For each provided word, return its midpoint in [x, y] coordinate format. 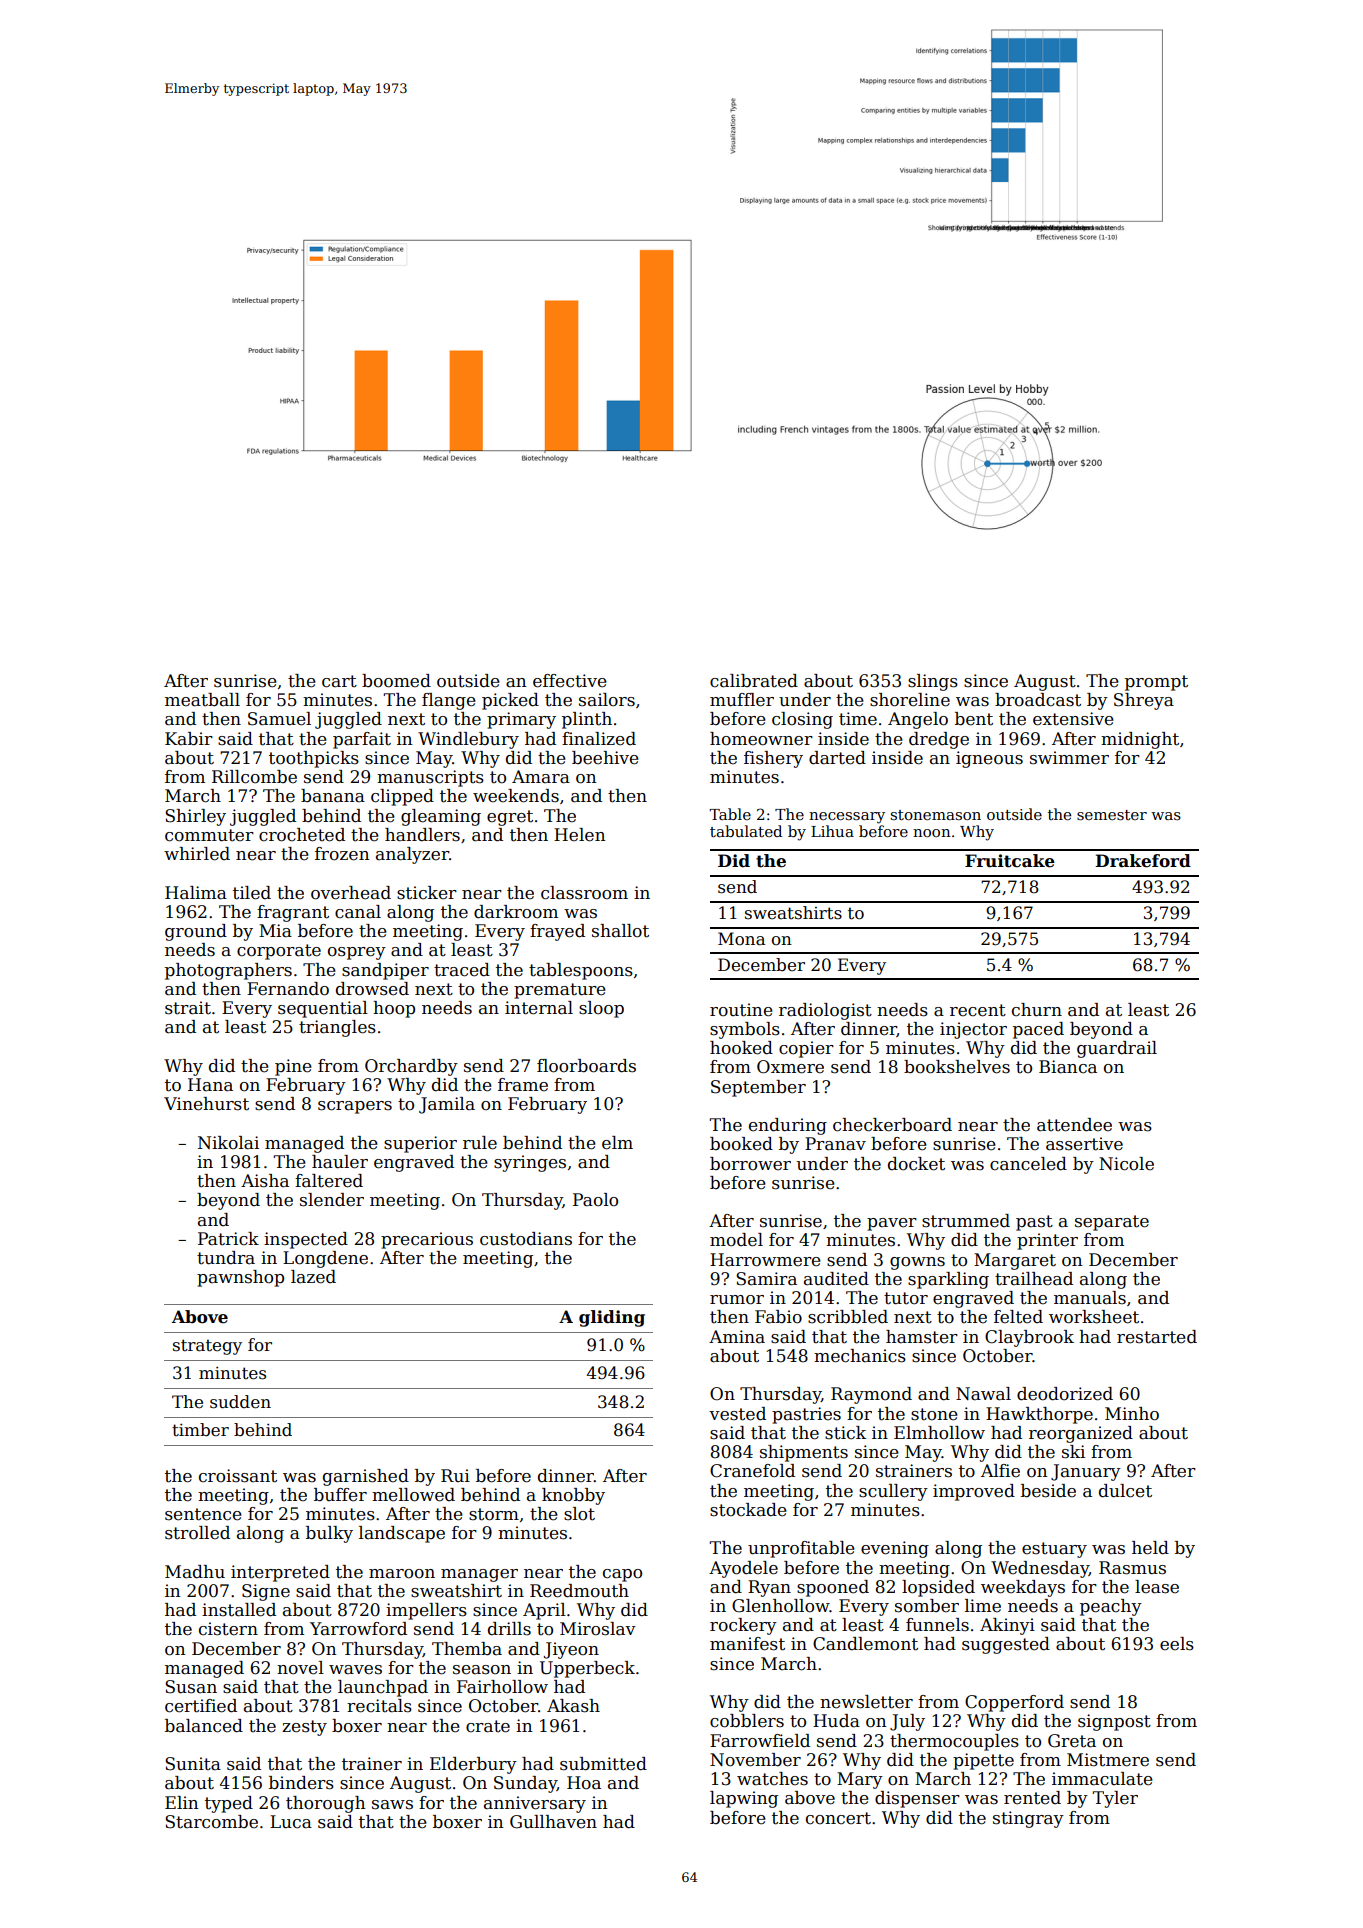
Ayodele [743, 1569]
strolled [197, 1533]
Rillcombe [254, 777]
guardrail [1117, 1049]
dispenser [917, 1799]
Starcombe [211, 1822]
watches [772, 1779]
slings [933, 682]
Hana [210, 1085]
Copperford [1014, 1703]
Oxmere [790, 1067]
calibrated [754, 681]
